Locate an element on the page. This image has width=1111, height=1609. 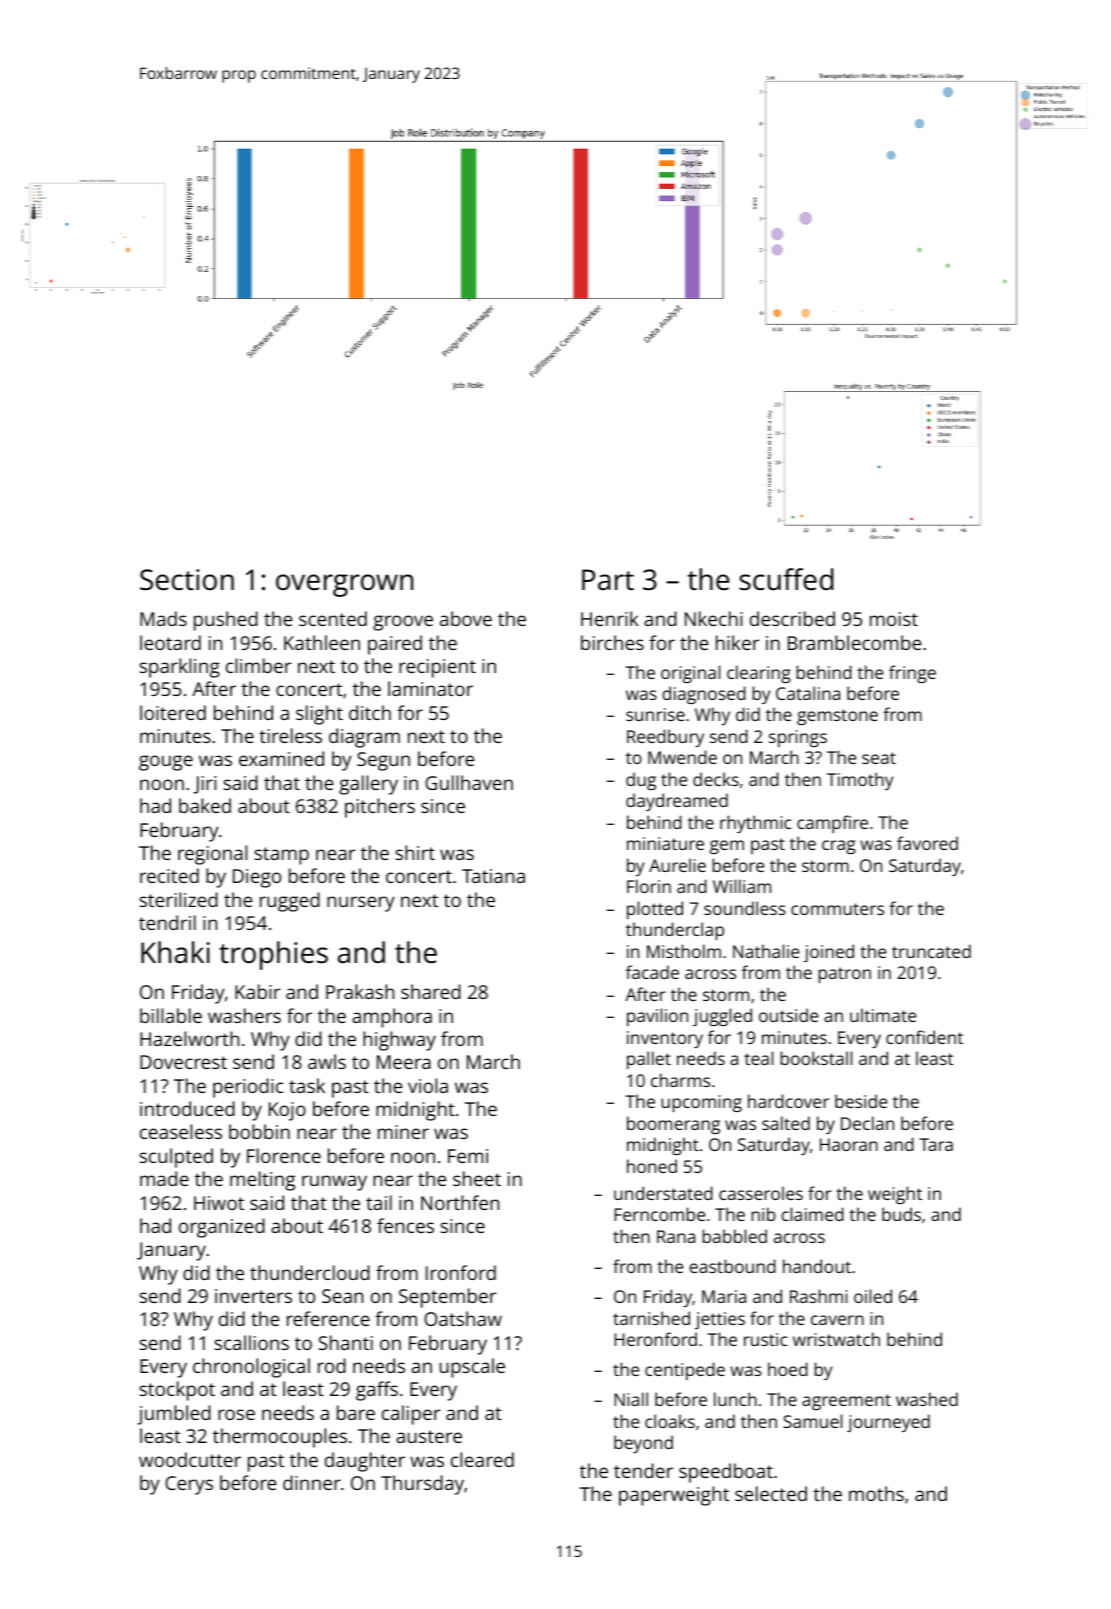
scuffed is located at coordinates (786, 579).
